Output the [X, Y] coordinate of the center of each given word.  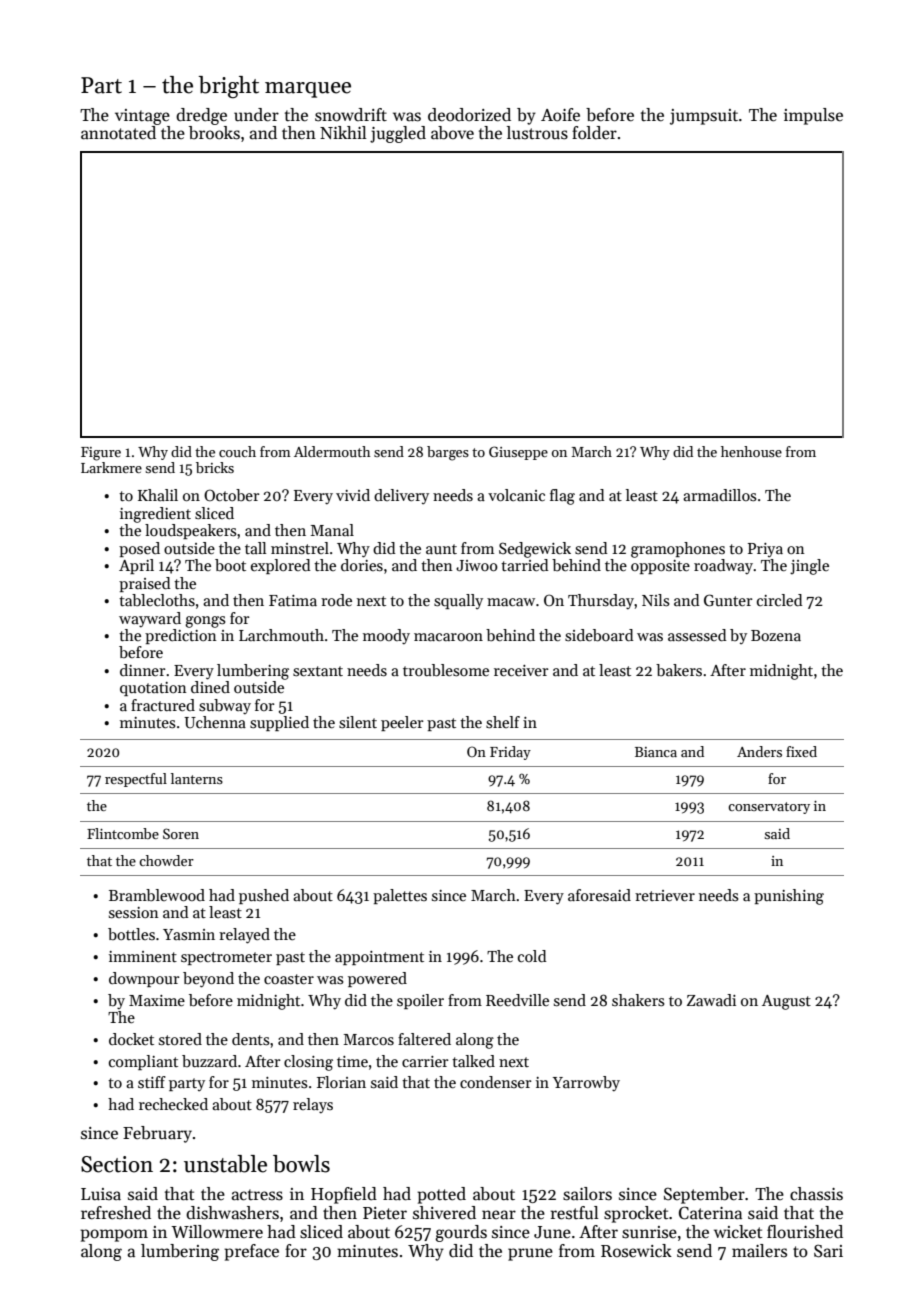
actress [257, 1195]
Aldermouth [332, 451]
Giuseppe [518, 453]
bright [228, 87]
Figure [101, 454]
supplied [279, 723]
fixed [801, 751]
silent [358, 722]
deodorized [469, 115]
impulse [813, 116]
